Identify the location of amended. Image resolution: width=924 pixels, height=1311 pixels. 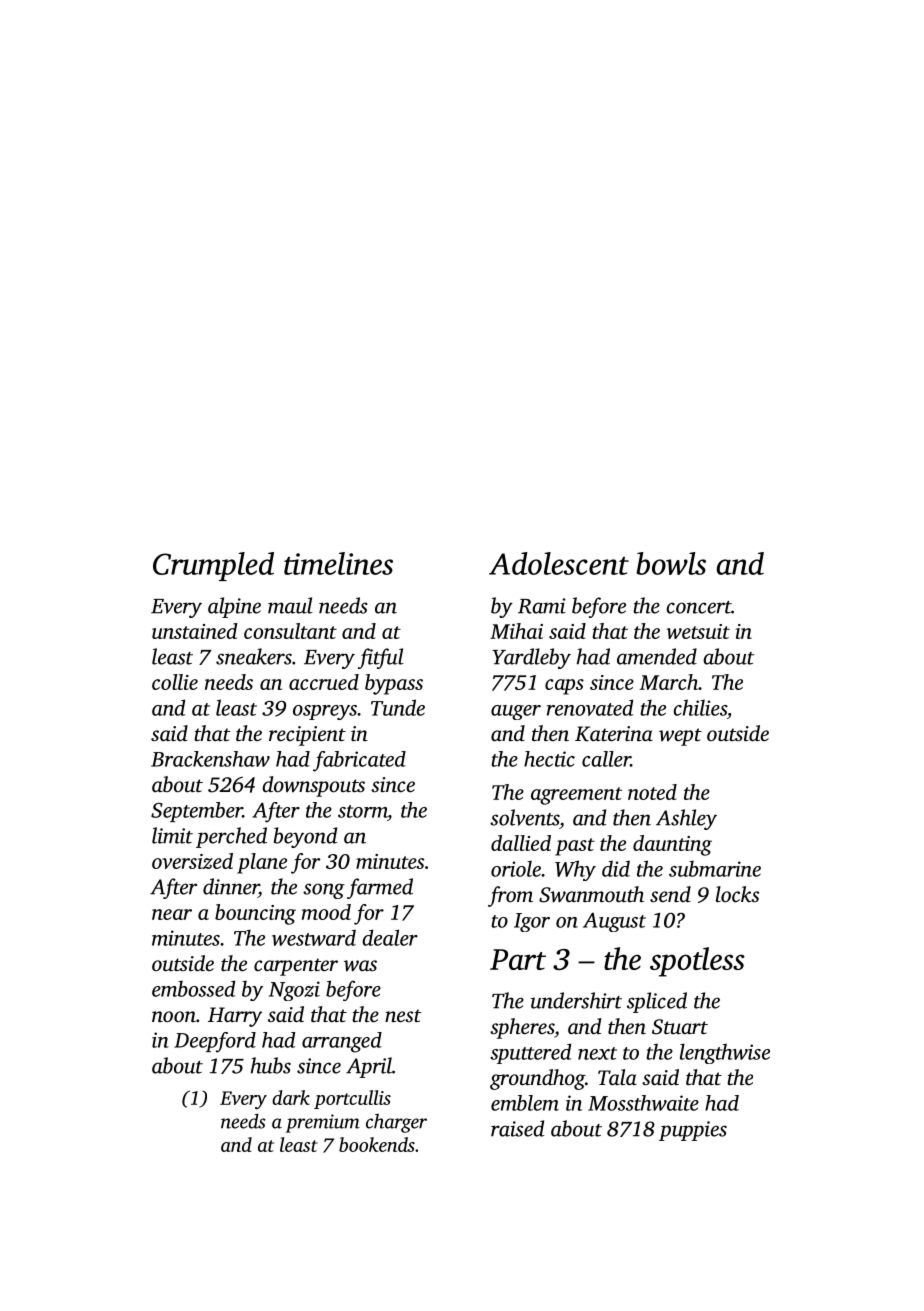
(657, 656).
